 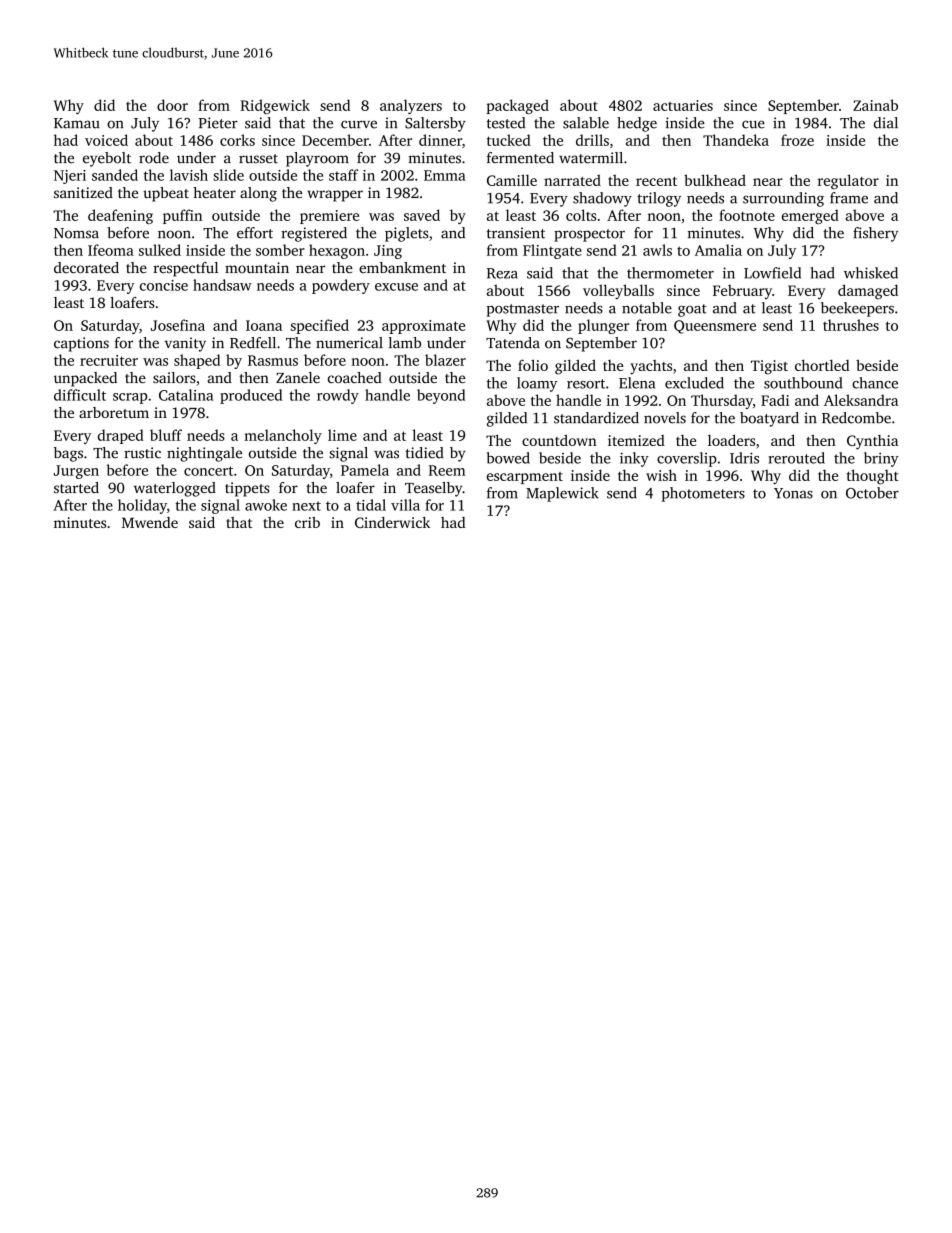 I want to click on folio, so click(x=533, y=365).
